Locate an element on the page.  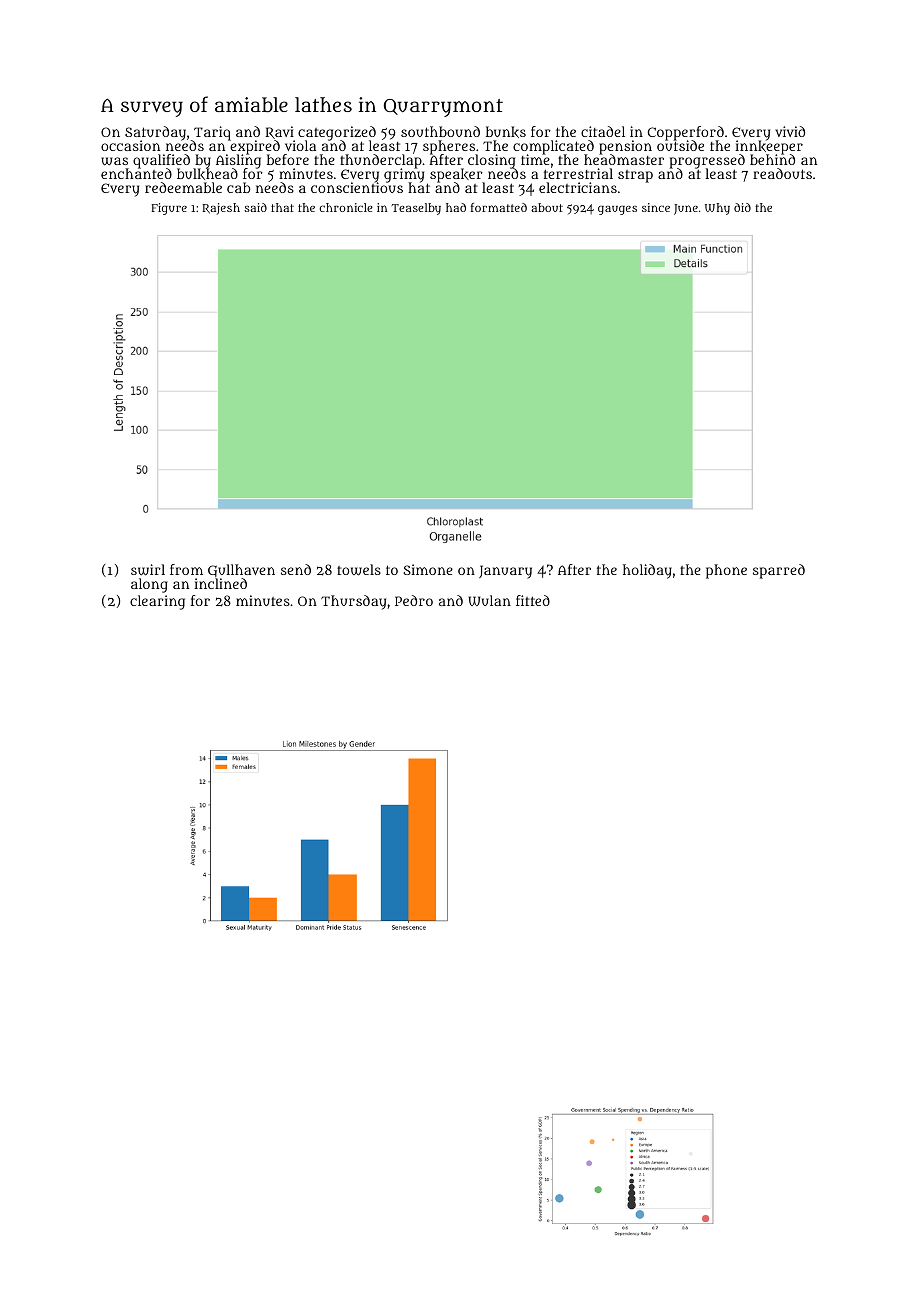
Why is located at coordinates (717, 209).
